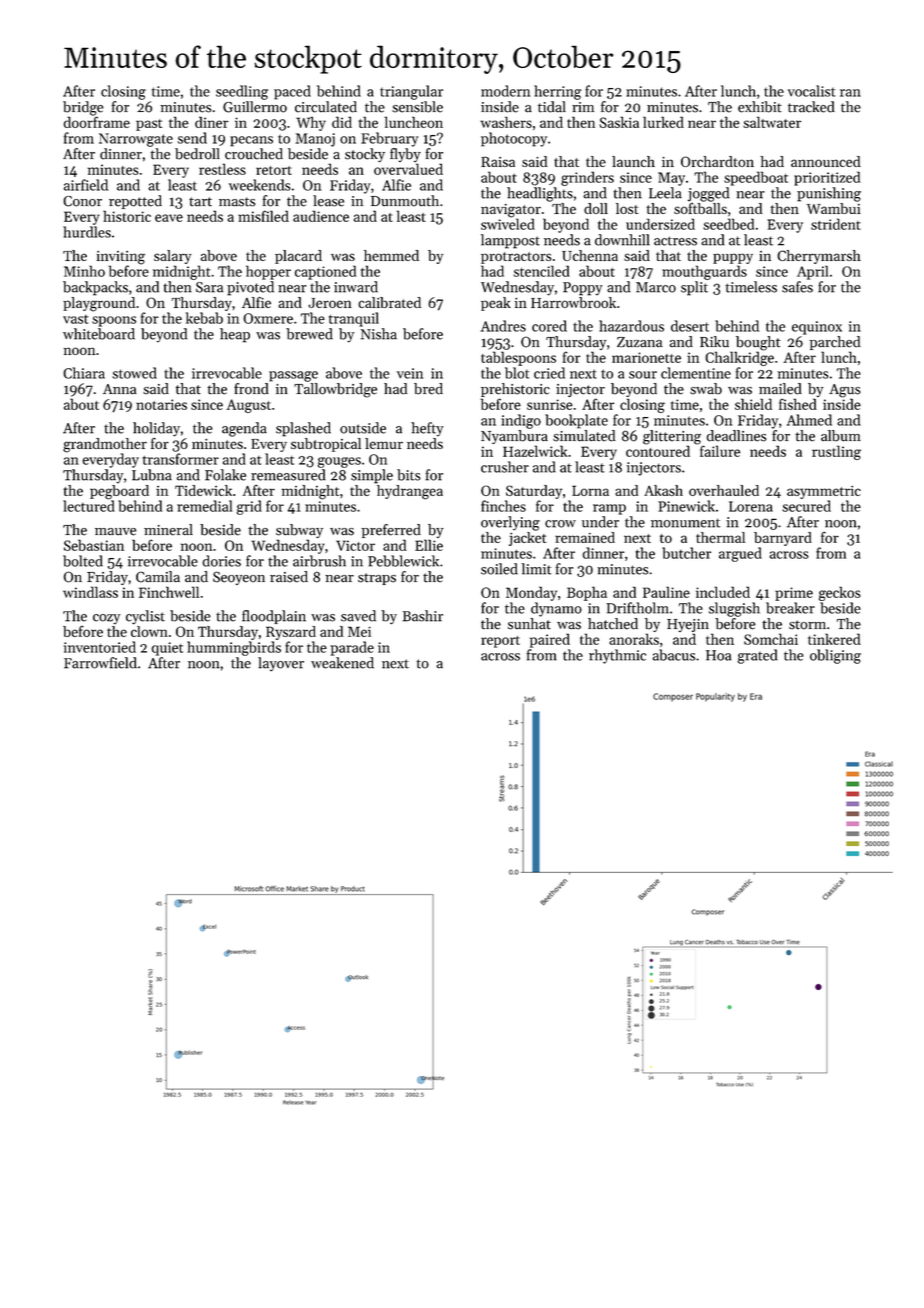  Describe the element at coordinates (156, 429) in the screenshot. I see `holiday` at that location.
